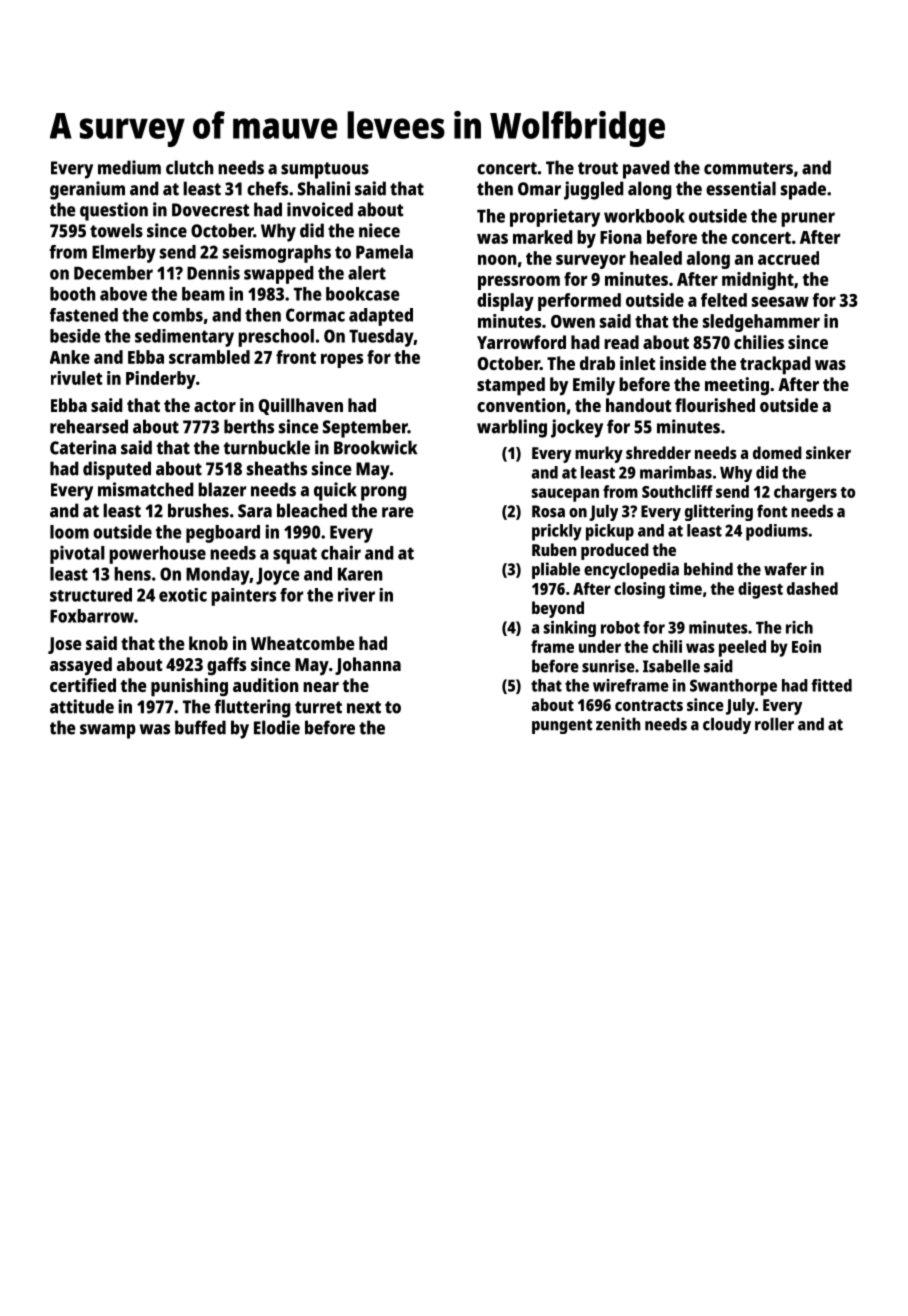 The width and height of the image is (908, 1316). Describe the element at coordinates (748, 168) in the image. I see `commuters` at that location.
